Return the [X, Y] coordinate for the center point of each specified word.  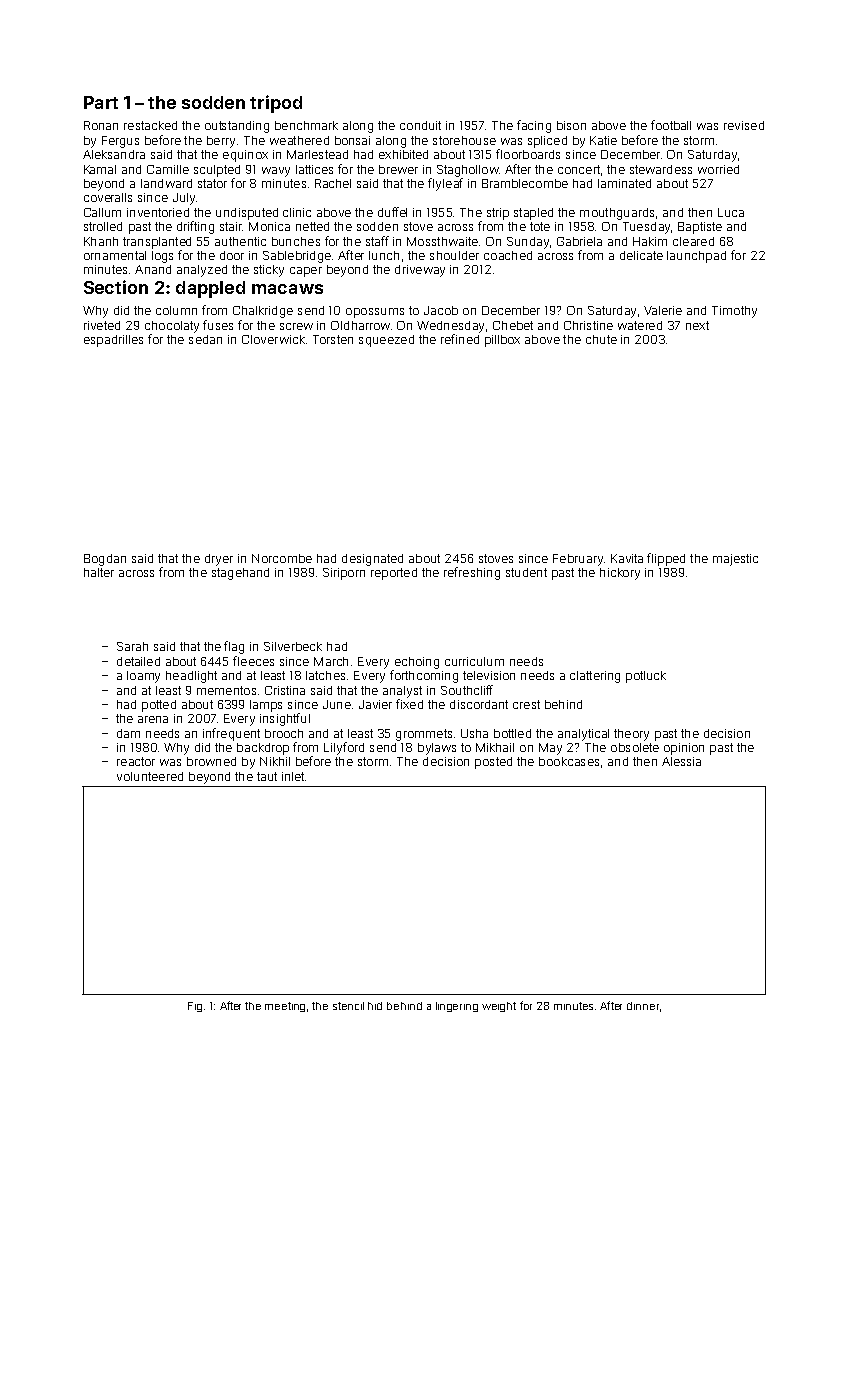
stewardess [661, 169]
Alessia [681, 761]
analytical [583, 735]
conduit [420, 125]
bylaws [437, 749]
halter [99, 572]
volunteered [150, 776]
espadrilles [113, 341]
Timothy [734, 312]
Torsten [333, 339]
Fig [195, 1007]
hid [375, 1006]
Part [101, 102]
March [331, 661]
